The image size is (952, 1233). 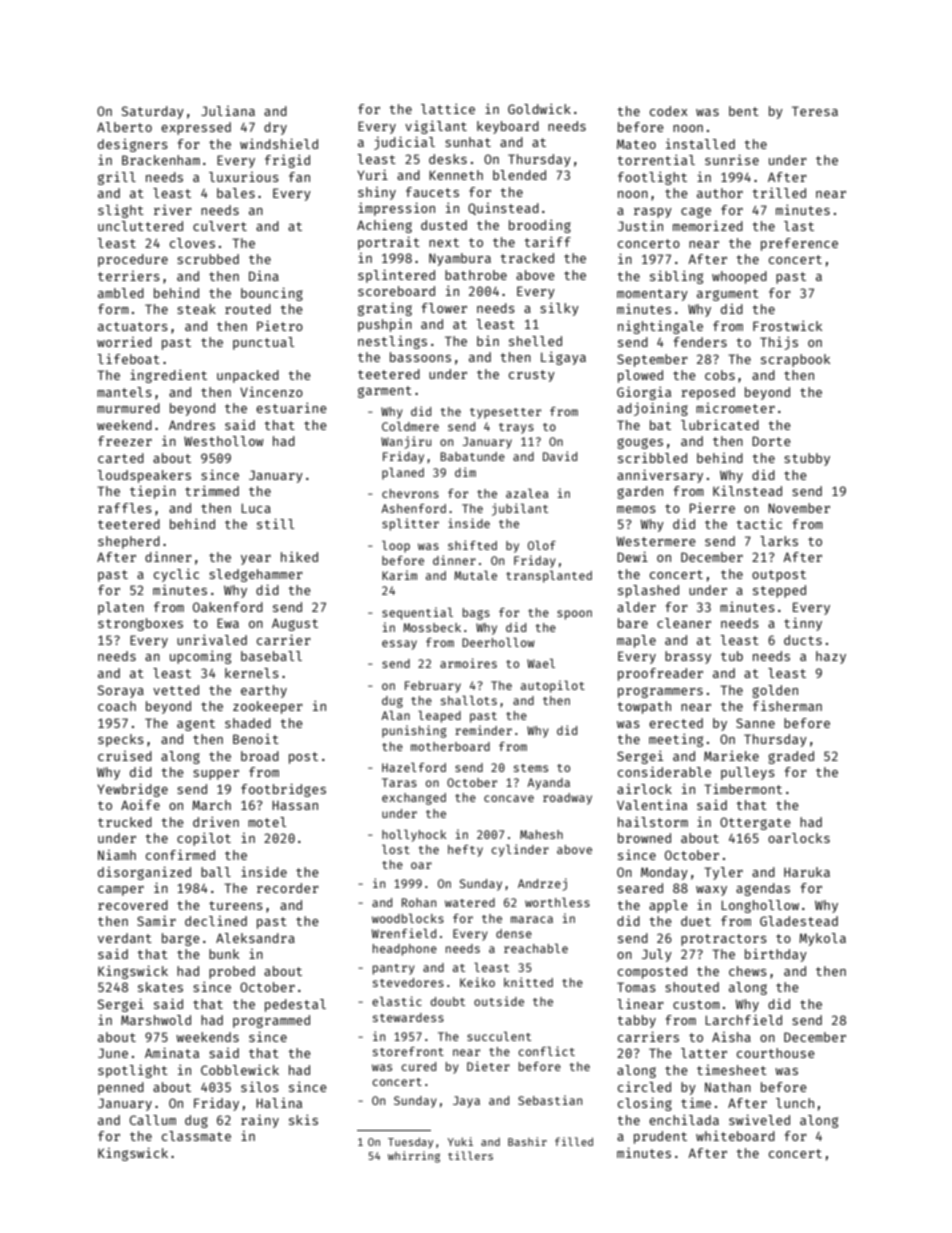 What do you see at coordinates (256, 560) in the page?
I see `year` at bounding box center [256, 560].
